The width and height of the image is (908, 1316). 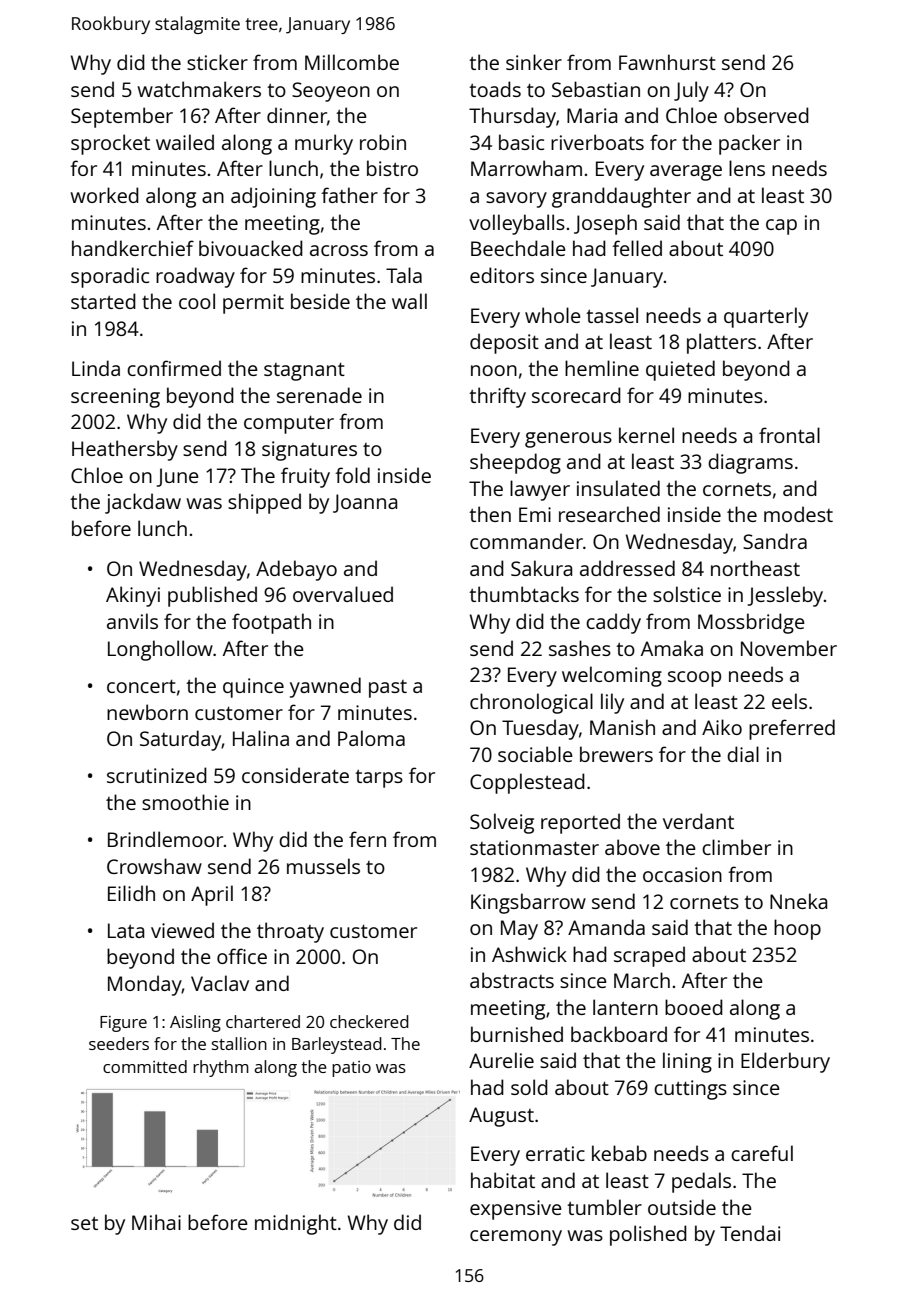 What do you see at coordinates (682, 874) in the image?
I see `occasion` at bounding box center [682, 874].
